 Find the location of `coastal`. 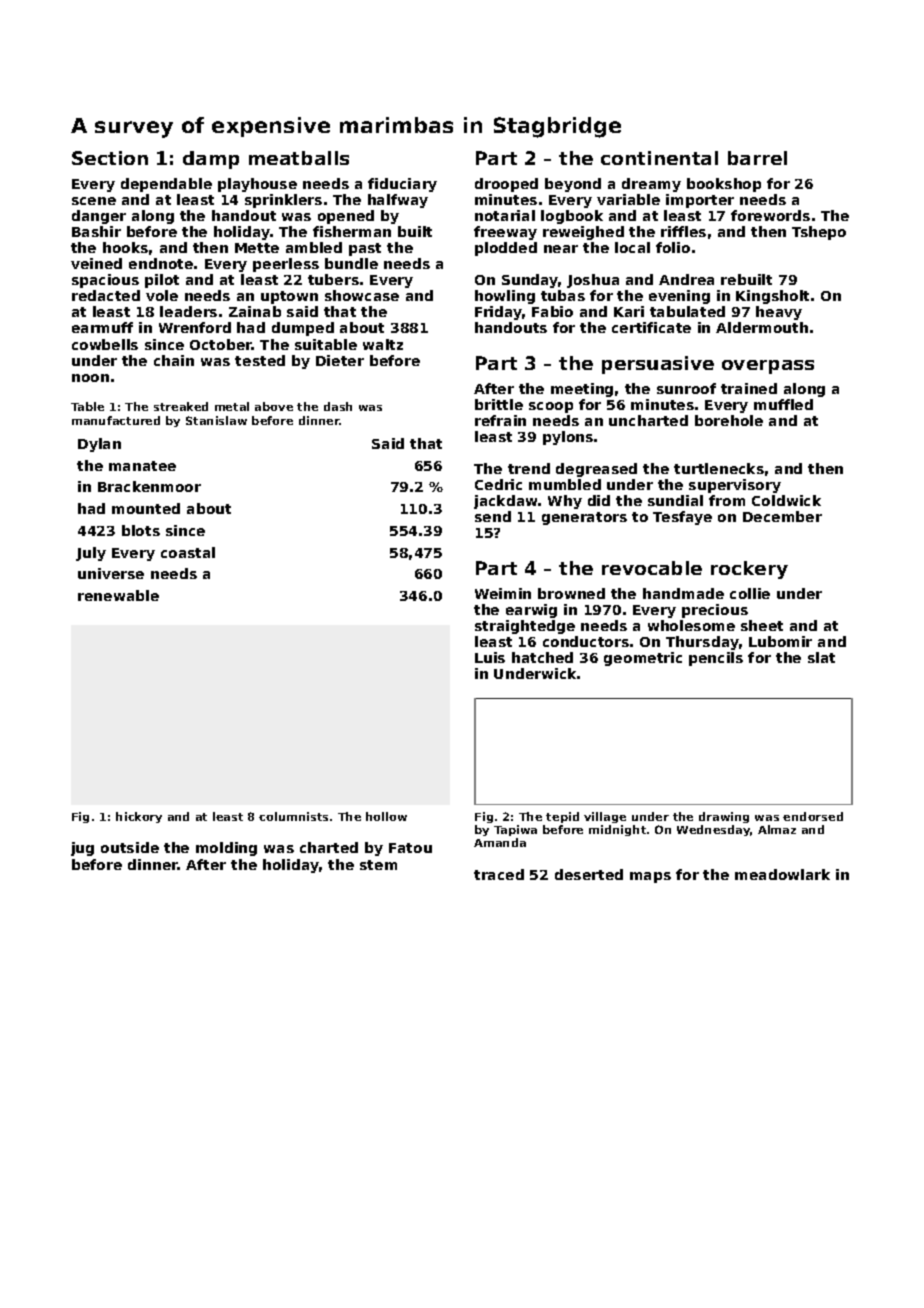

coastal is located at coordinates (188, 552).
